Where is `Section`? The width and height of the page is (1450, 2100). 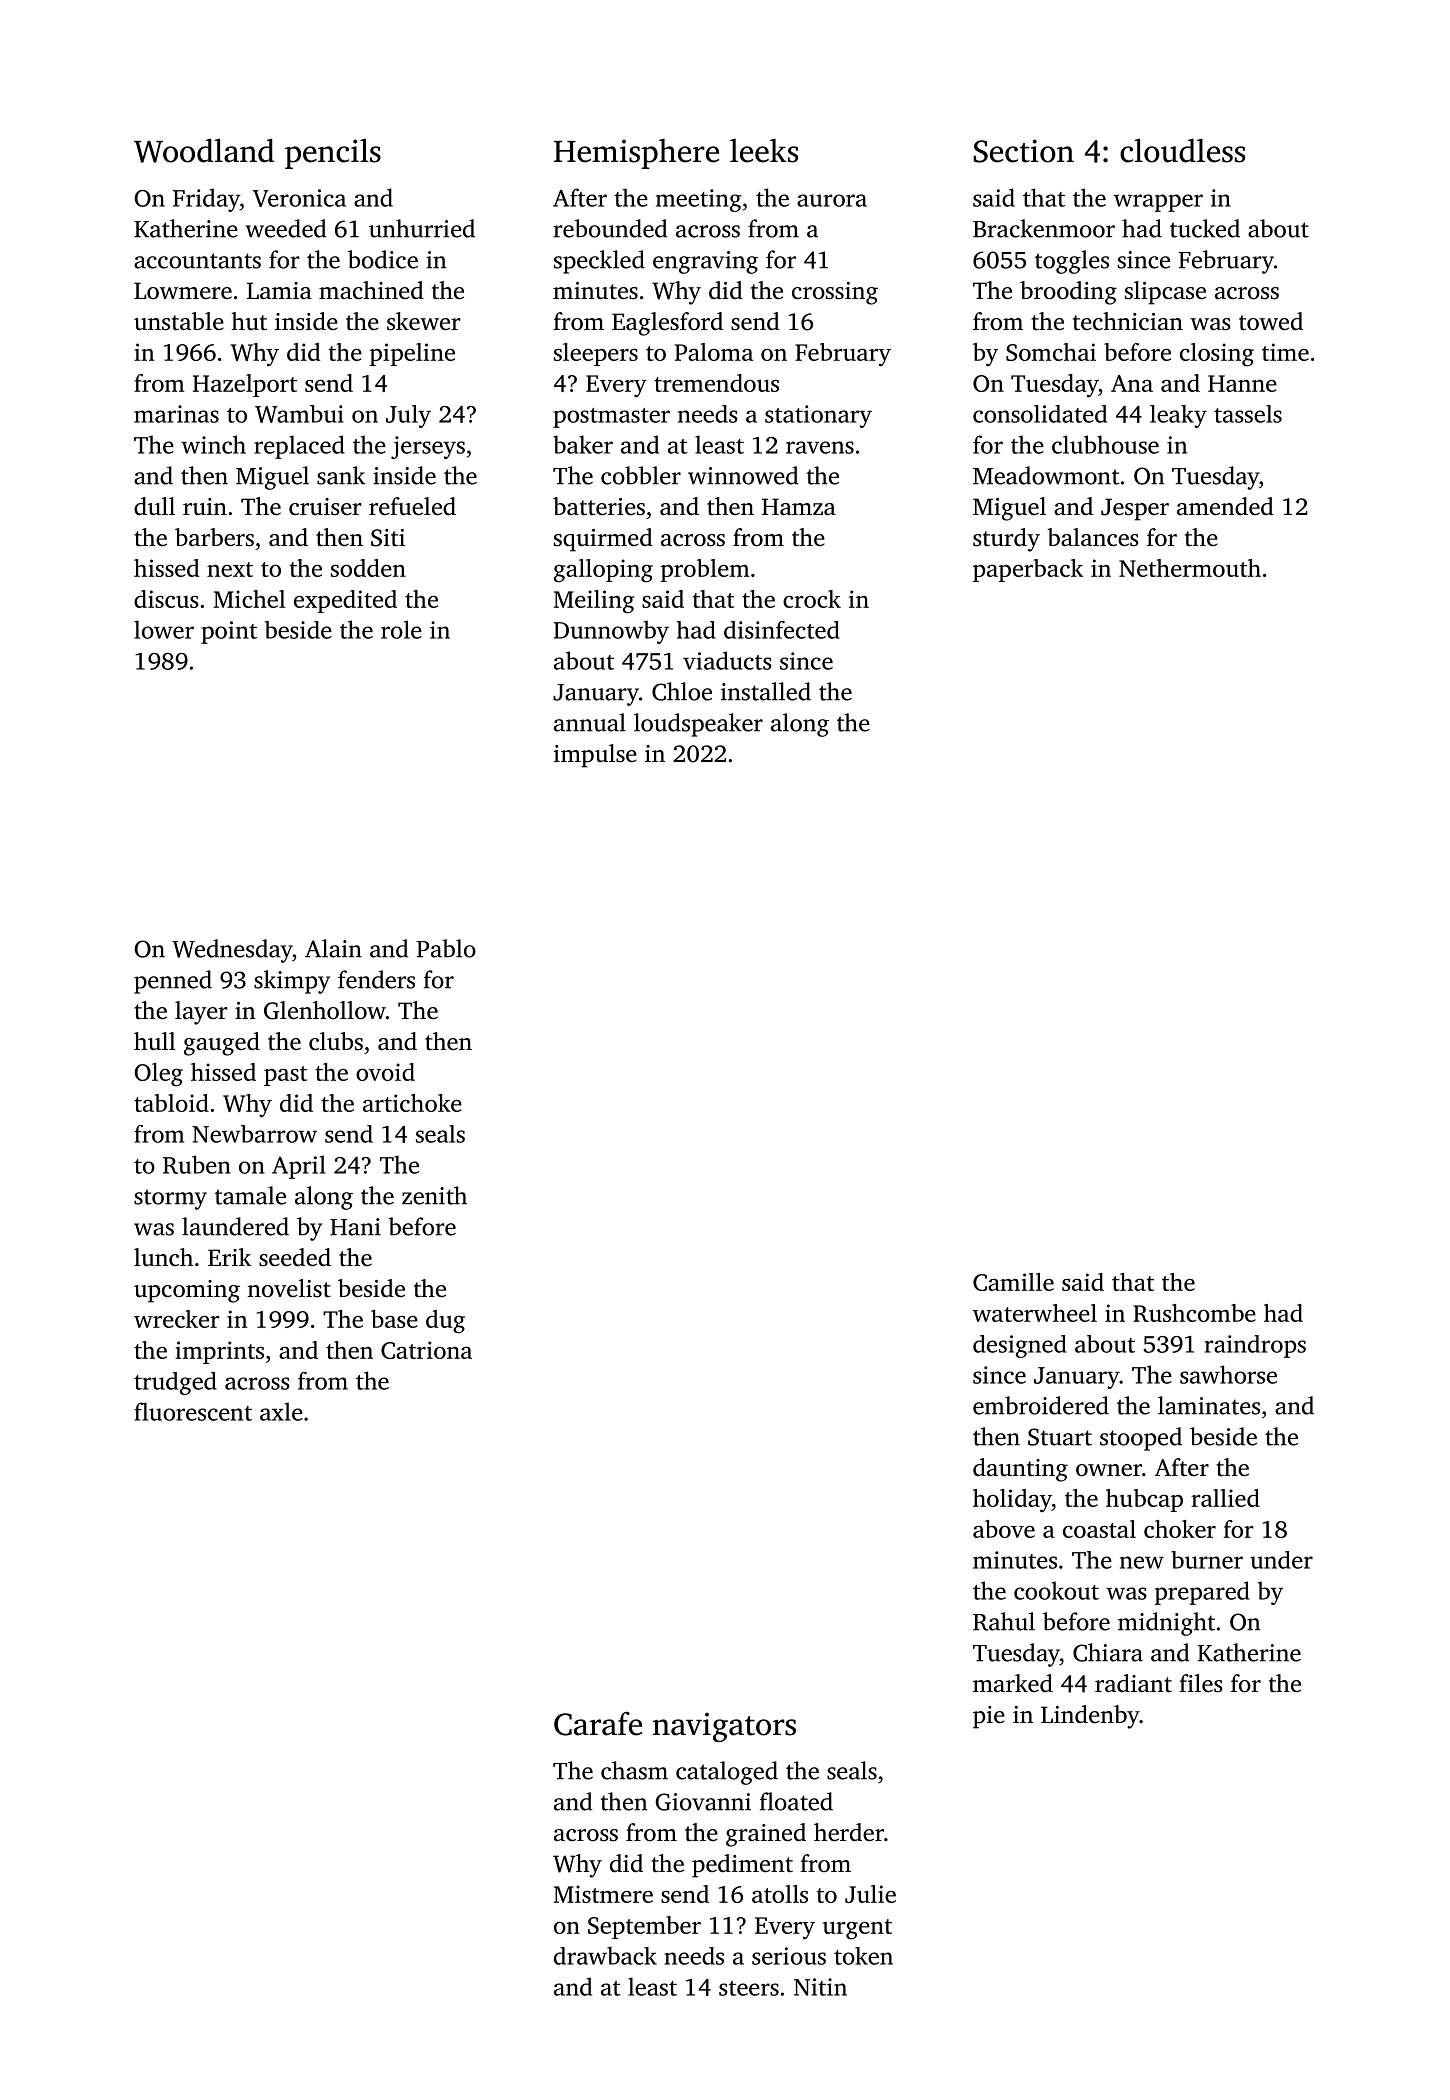
Section is located at coordinates (1023, 151).
